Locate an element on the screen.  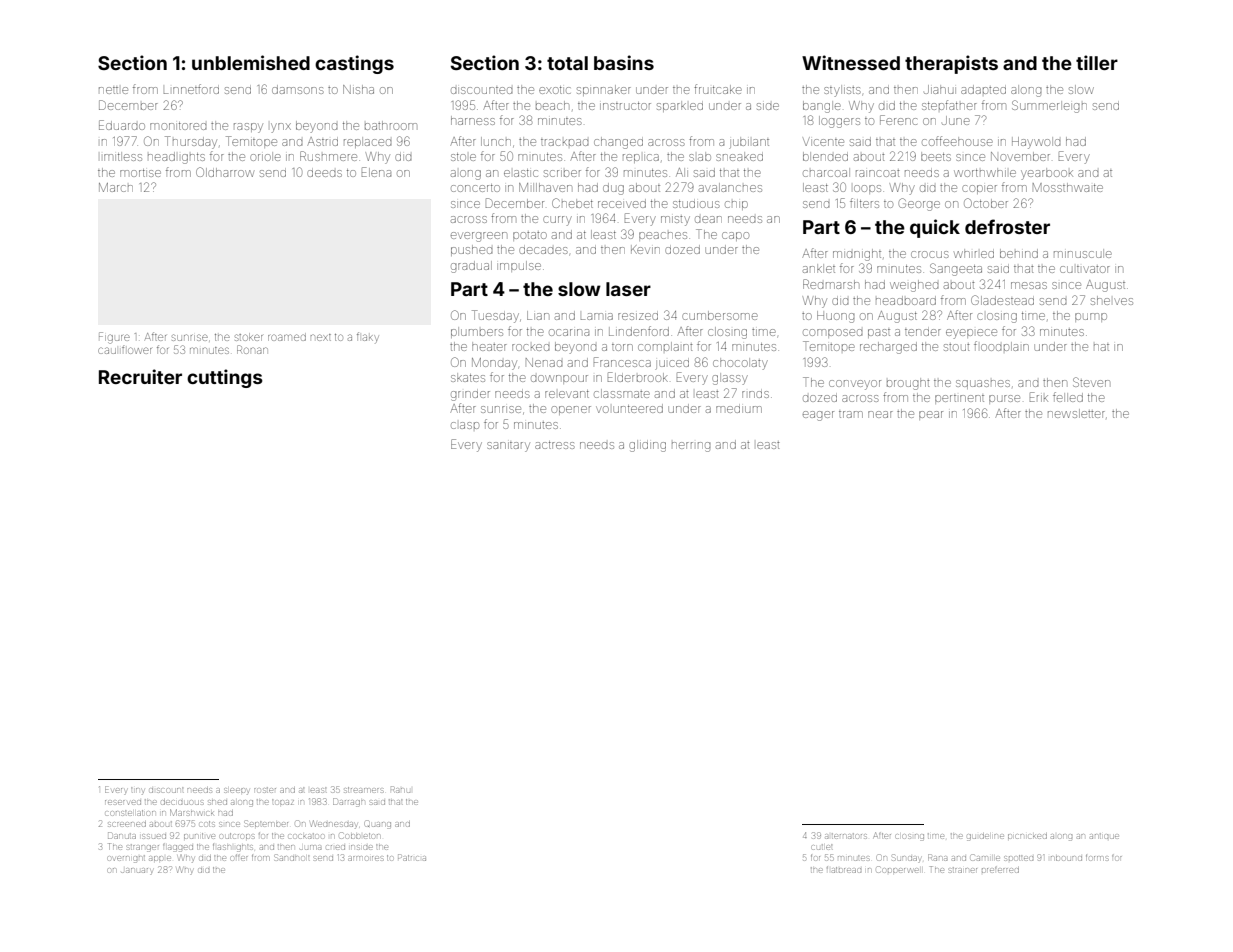
torn is located at coordinates (622, 347).
